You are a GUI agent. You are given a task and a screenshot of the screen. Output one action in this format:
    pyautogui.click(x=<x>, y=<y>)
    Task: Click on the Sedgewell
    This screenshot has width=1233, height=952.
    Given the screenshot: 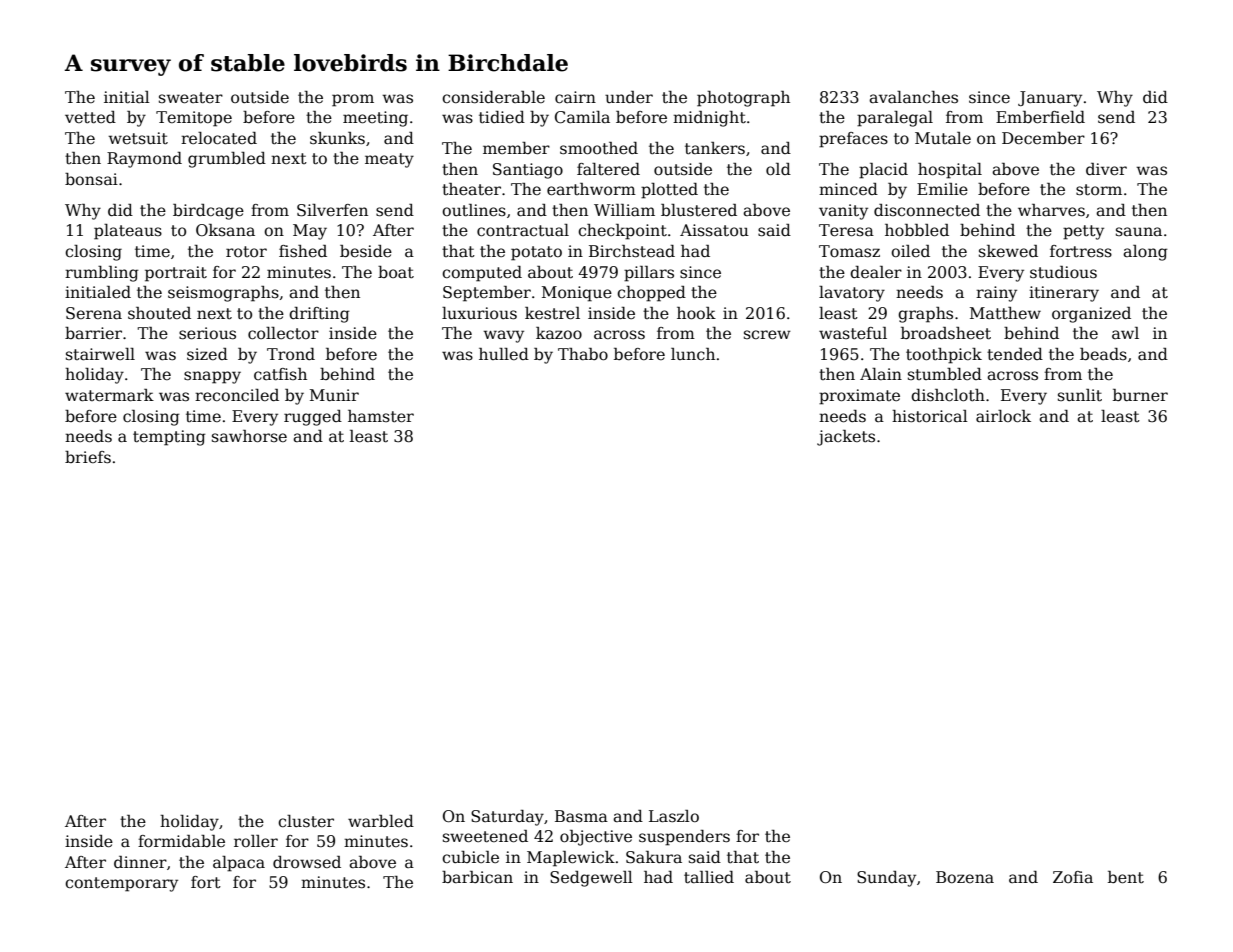 What is the action you would take?
    pyautogui.click(x=591, y=879)
